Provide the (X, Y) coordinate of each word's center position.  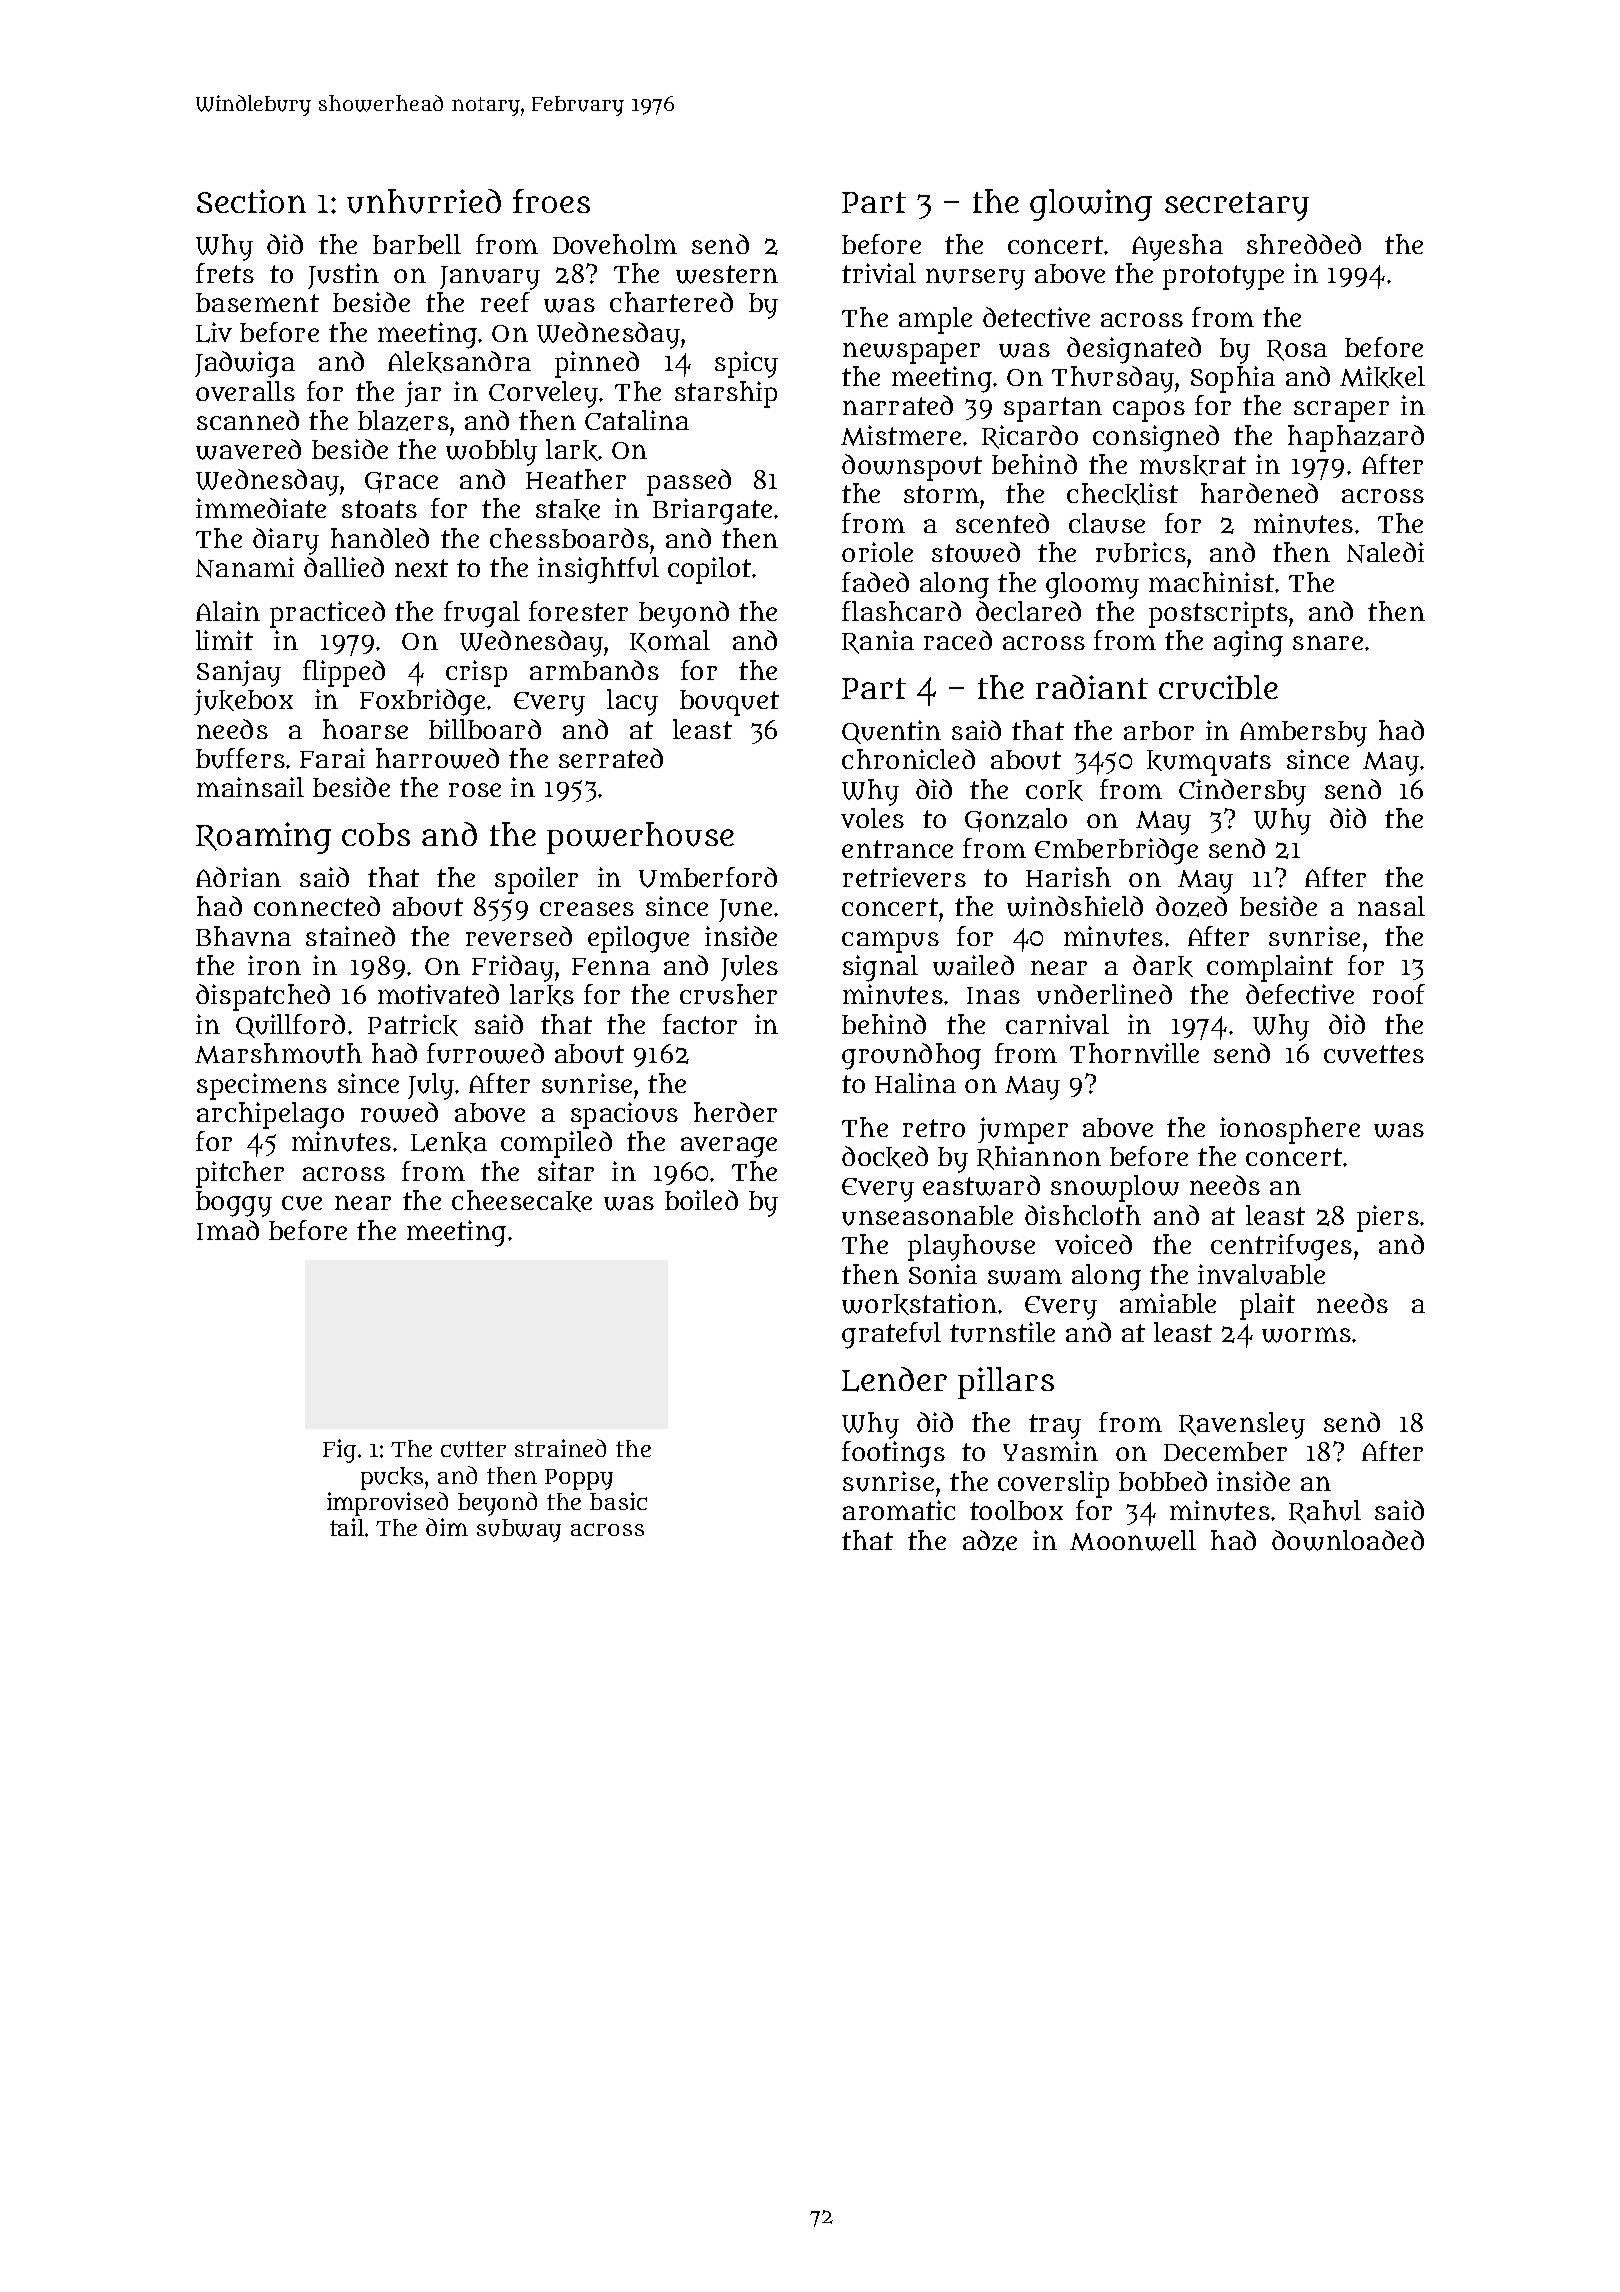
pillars (1006, 1383)
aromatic (899, 1510)
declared (1028, 611)
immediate (261, 508)
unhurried (424, 201)
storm (941, 494)
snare (1328, 642)
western (727, 274)
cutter (473, 1449)
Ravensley (1242, 1425)
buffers (240, 758)
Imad (228, 1230)
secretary (1237, 206)
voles (872, 818)
